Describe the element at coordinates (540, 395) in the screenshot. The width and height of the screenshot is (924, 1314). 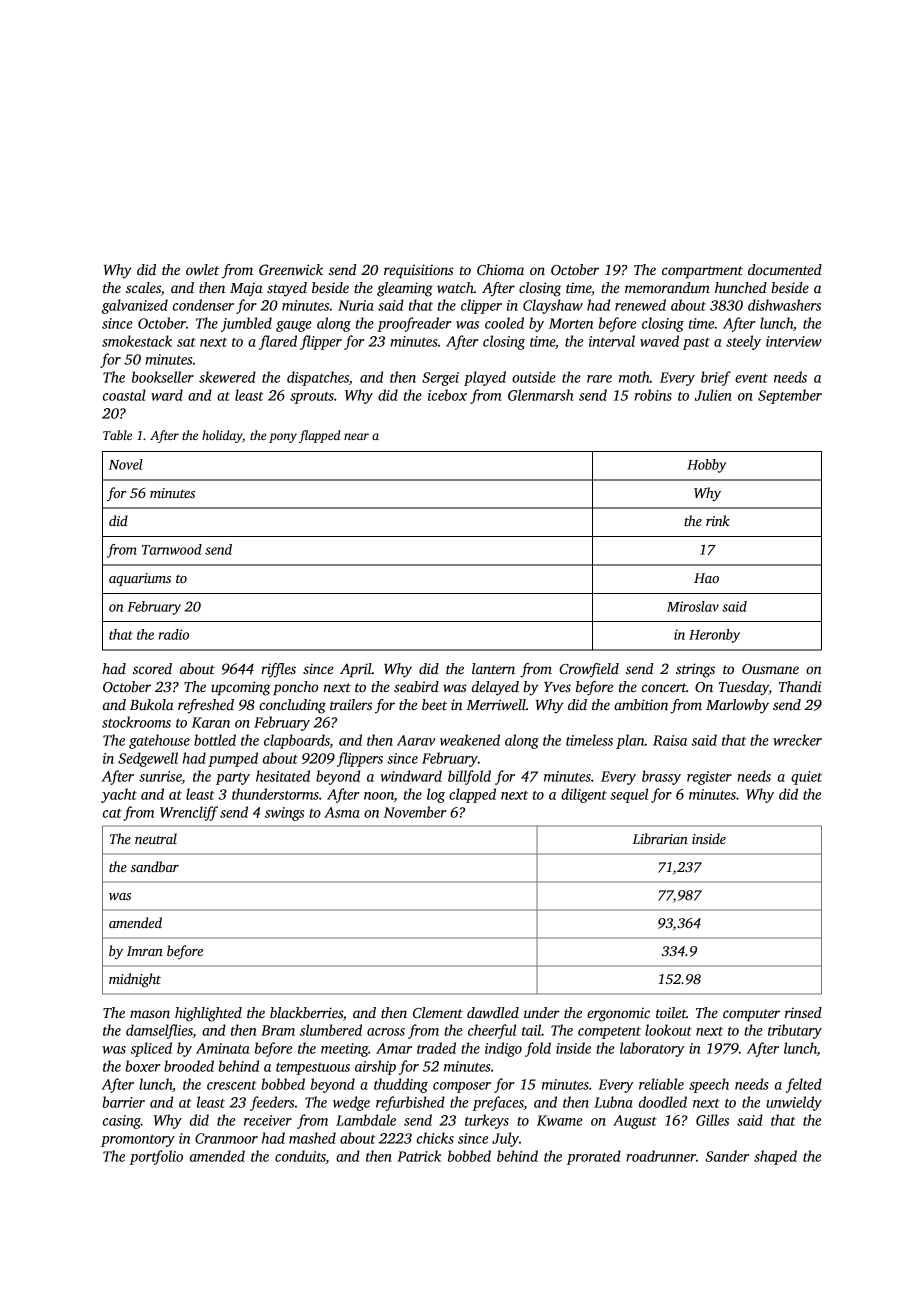
I see `Glenmarsh` at that location.
